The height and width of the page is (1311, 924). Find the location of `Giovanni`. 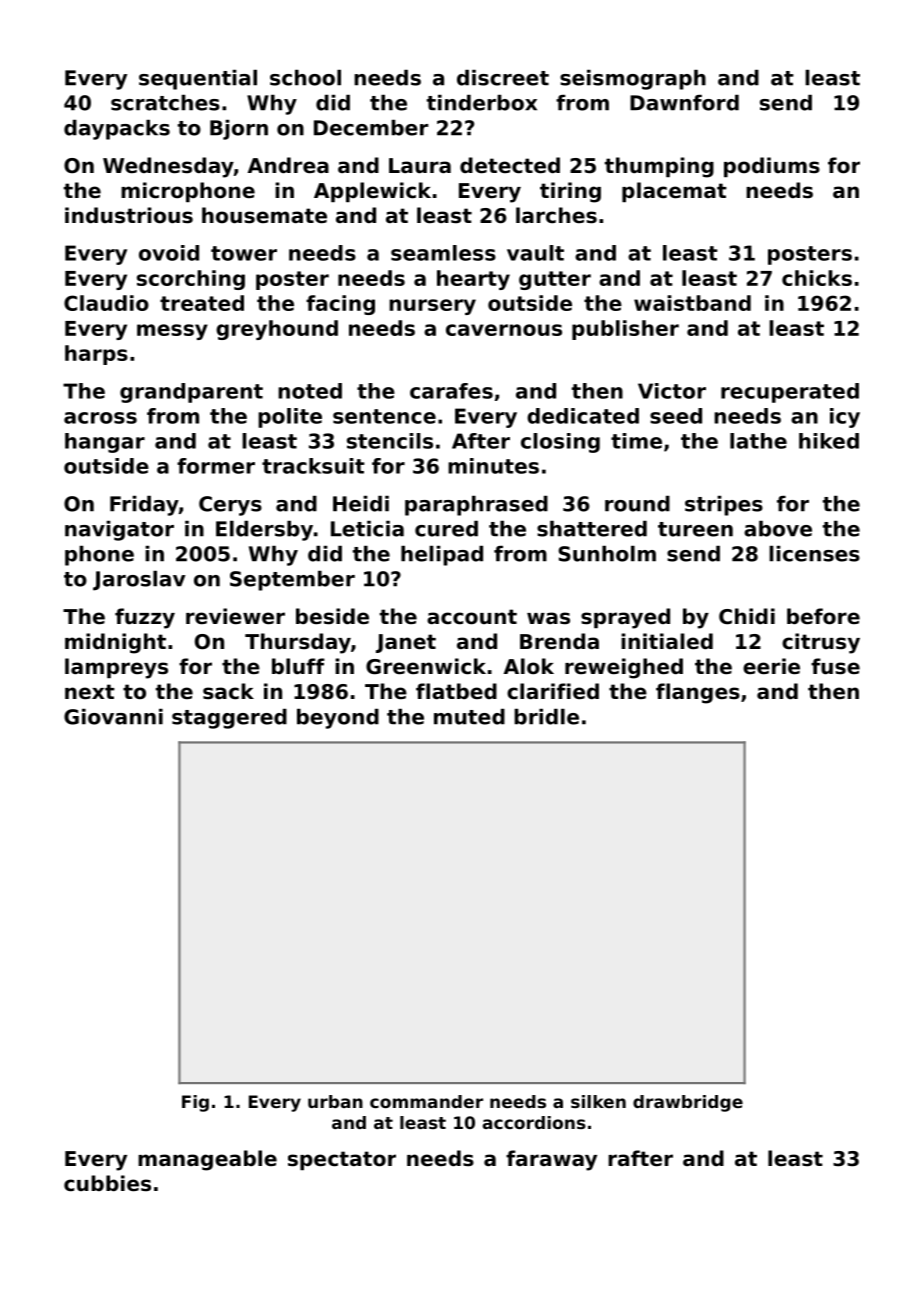

Giovanni is located at coordinates (113, 717).
